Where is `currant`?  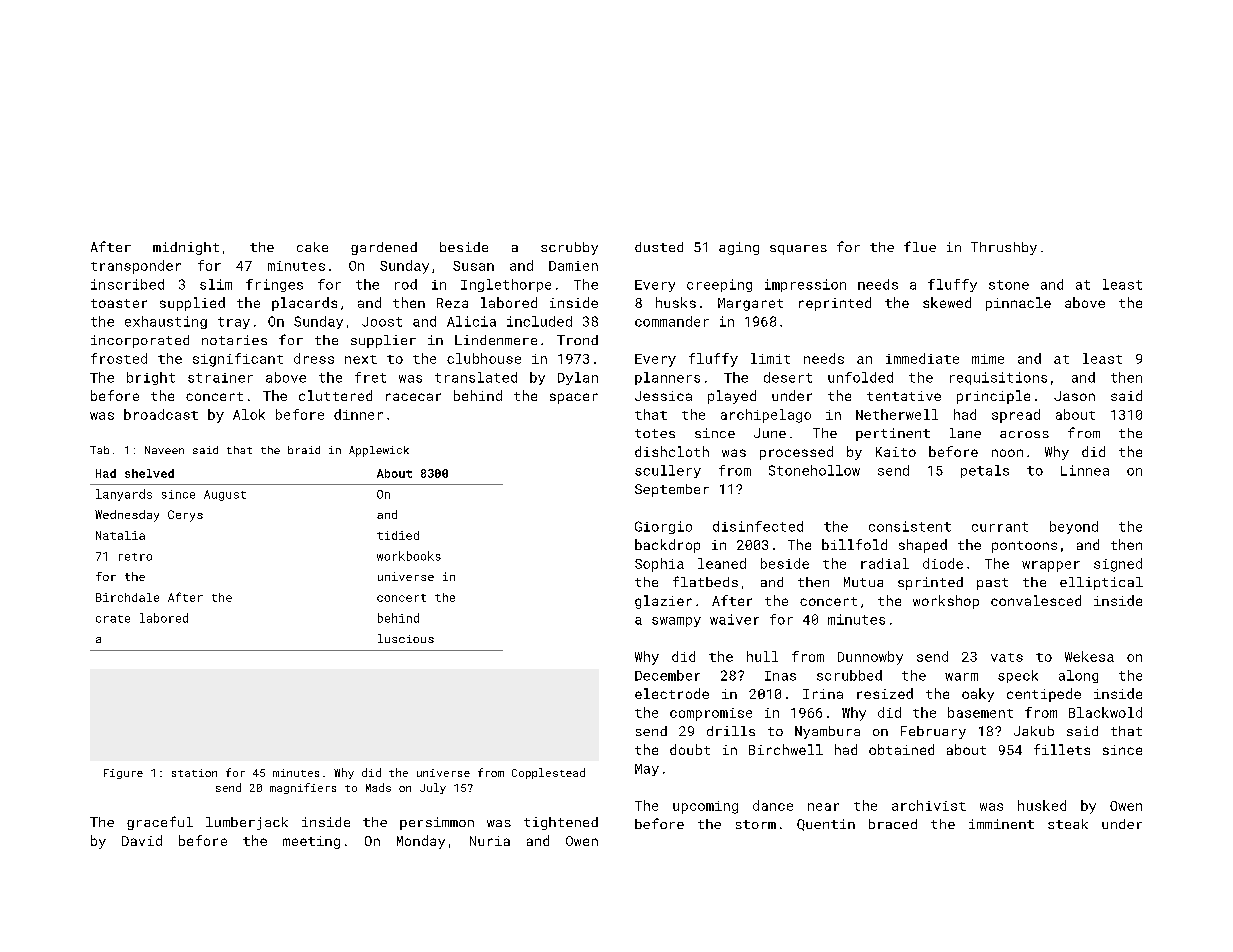 currant is located at coordinates (1000, 527).
